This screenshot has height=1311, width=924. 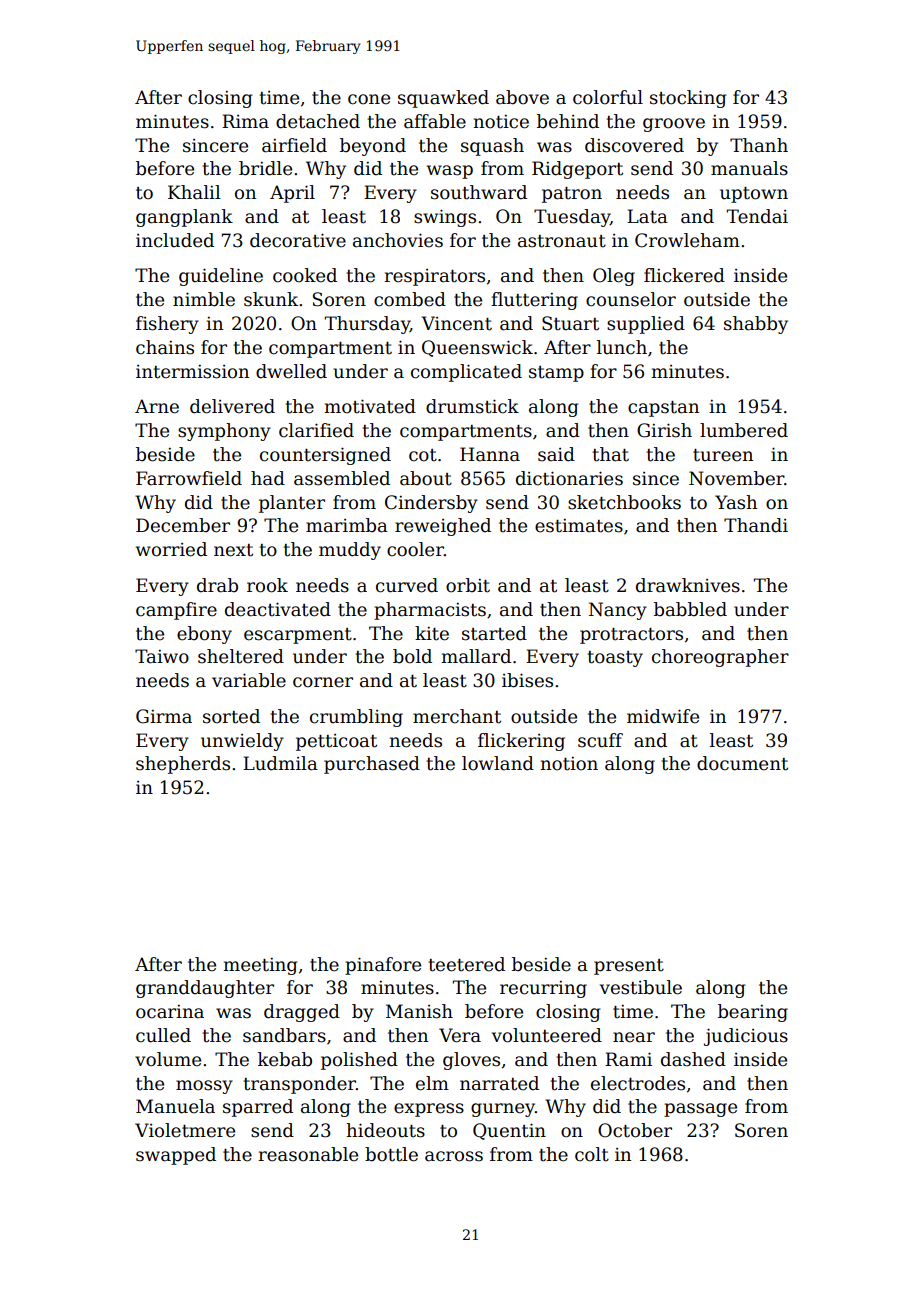 What do you see at coordinates (245, 121) in the screenshot?
I see `Rima` at bounding box center [245, 121].
